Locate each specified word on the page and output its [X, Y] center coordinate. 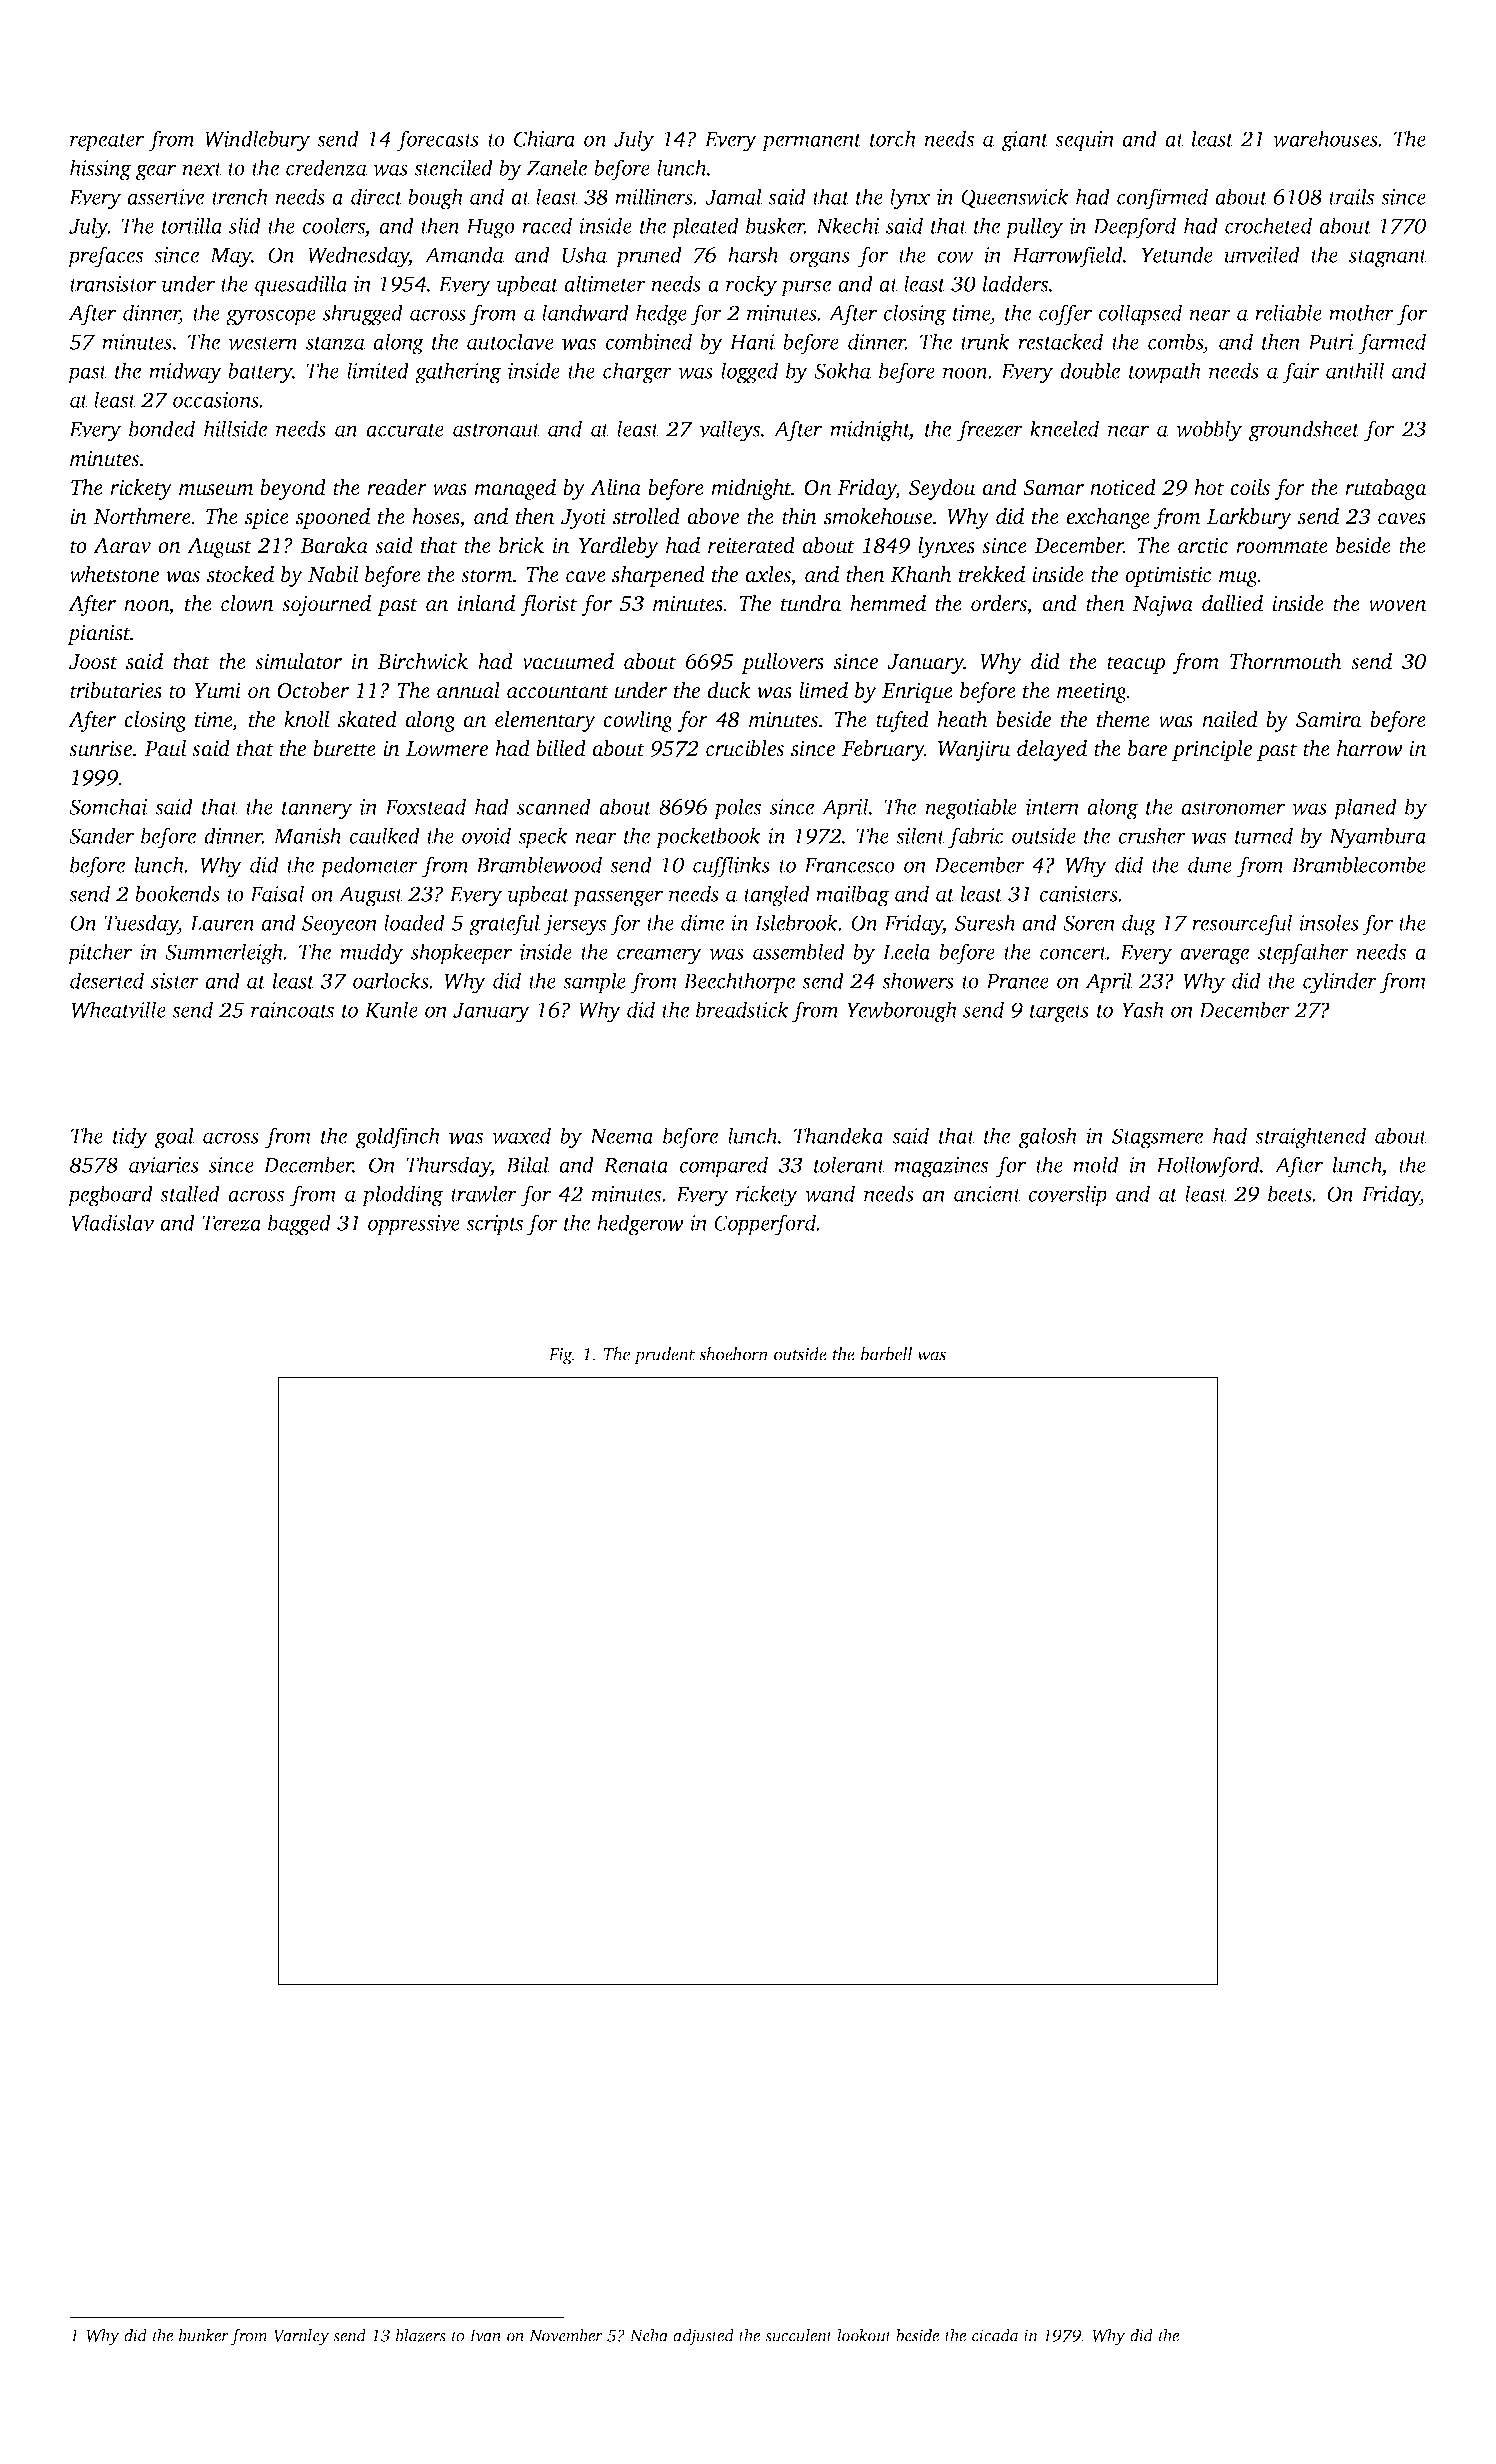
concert [1073, 953]
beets [1290, 1193]
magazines [941, 1167]
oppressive [414, 1225]
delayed [1052, 750]
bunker [204, 2335]
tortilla [192, 225]
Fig [560, 1356]
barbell [887, 1354]
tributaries [116, 690]
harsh [753, 254]
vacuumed [568, 661]
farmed [1392, 344]
